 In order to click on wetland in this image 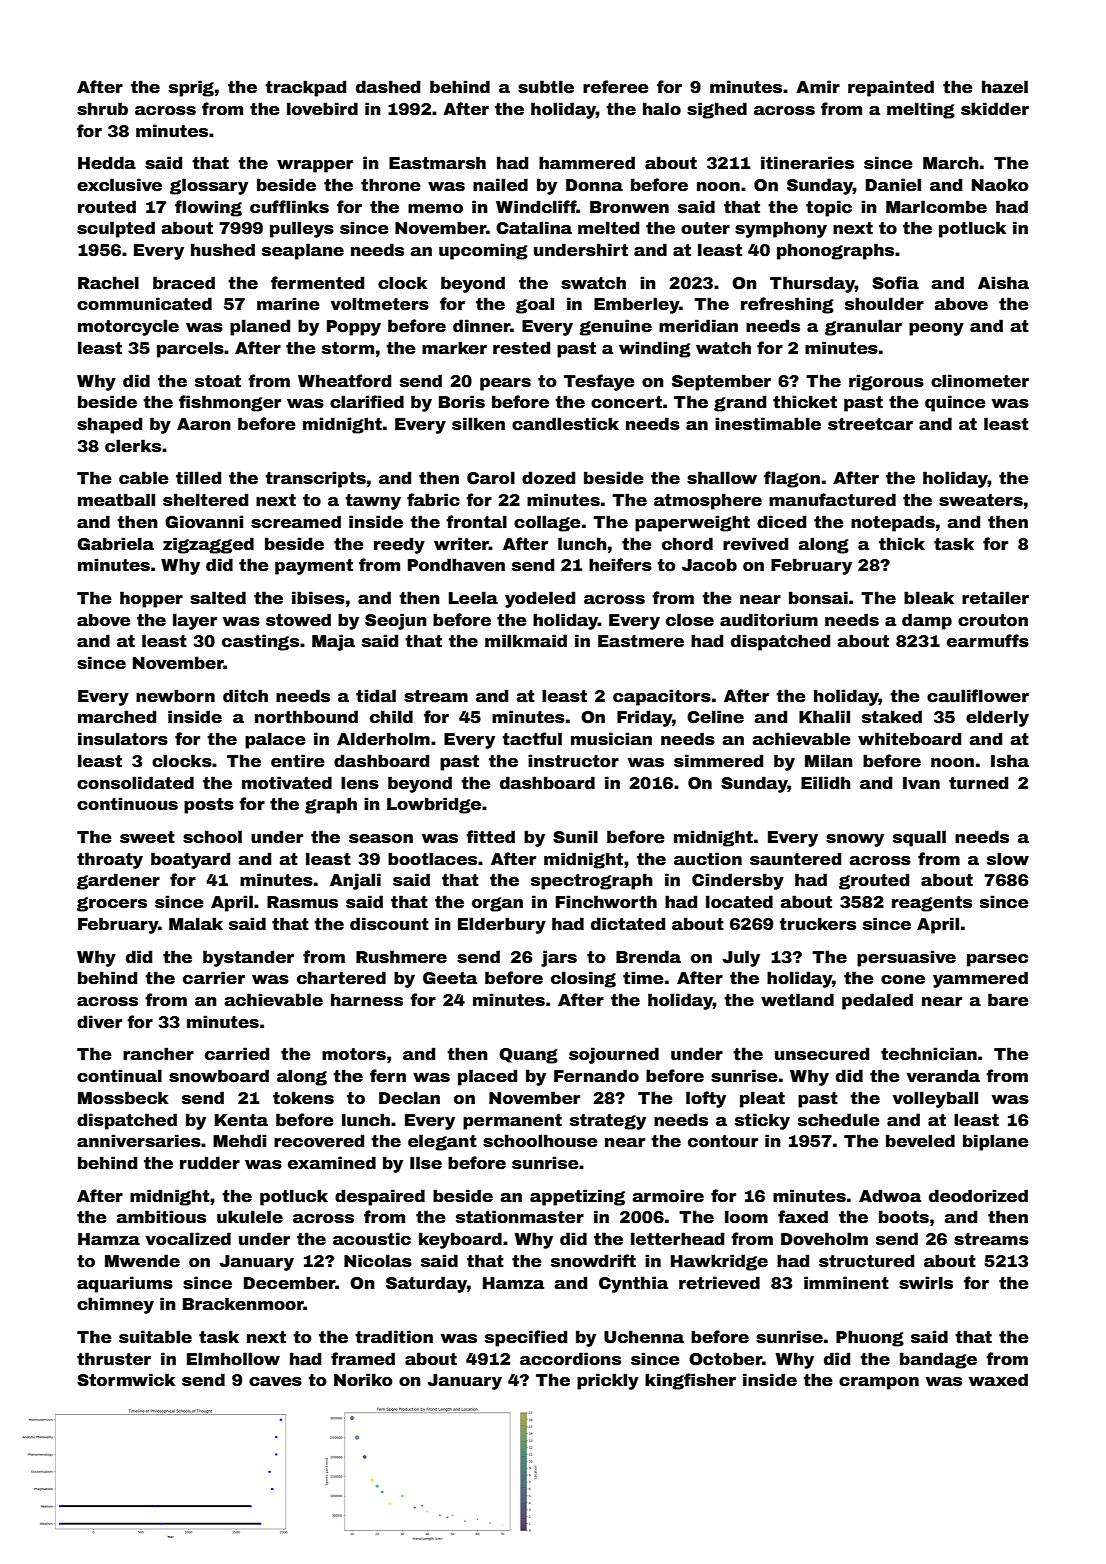, I will do `click(797, 1000)`.
